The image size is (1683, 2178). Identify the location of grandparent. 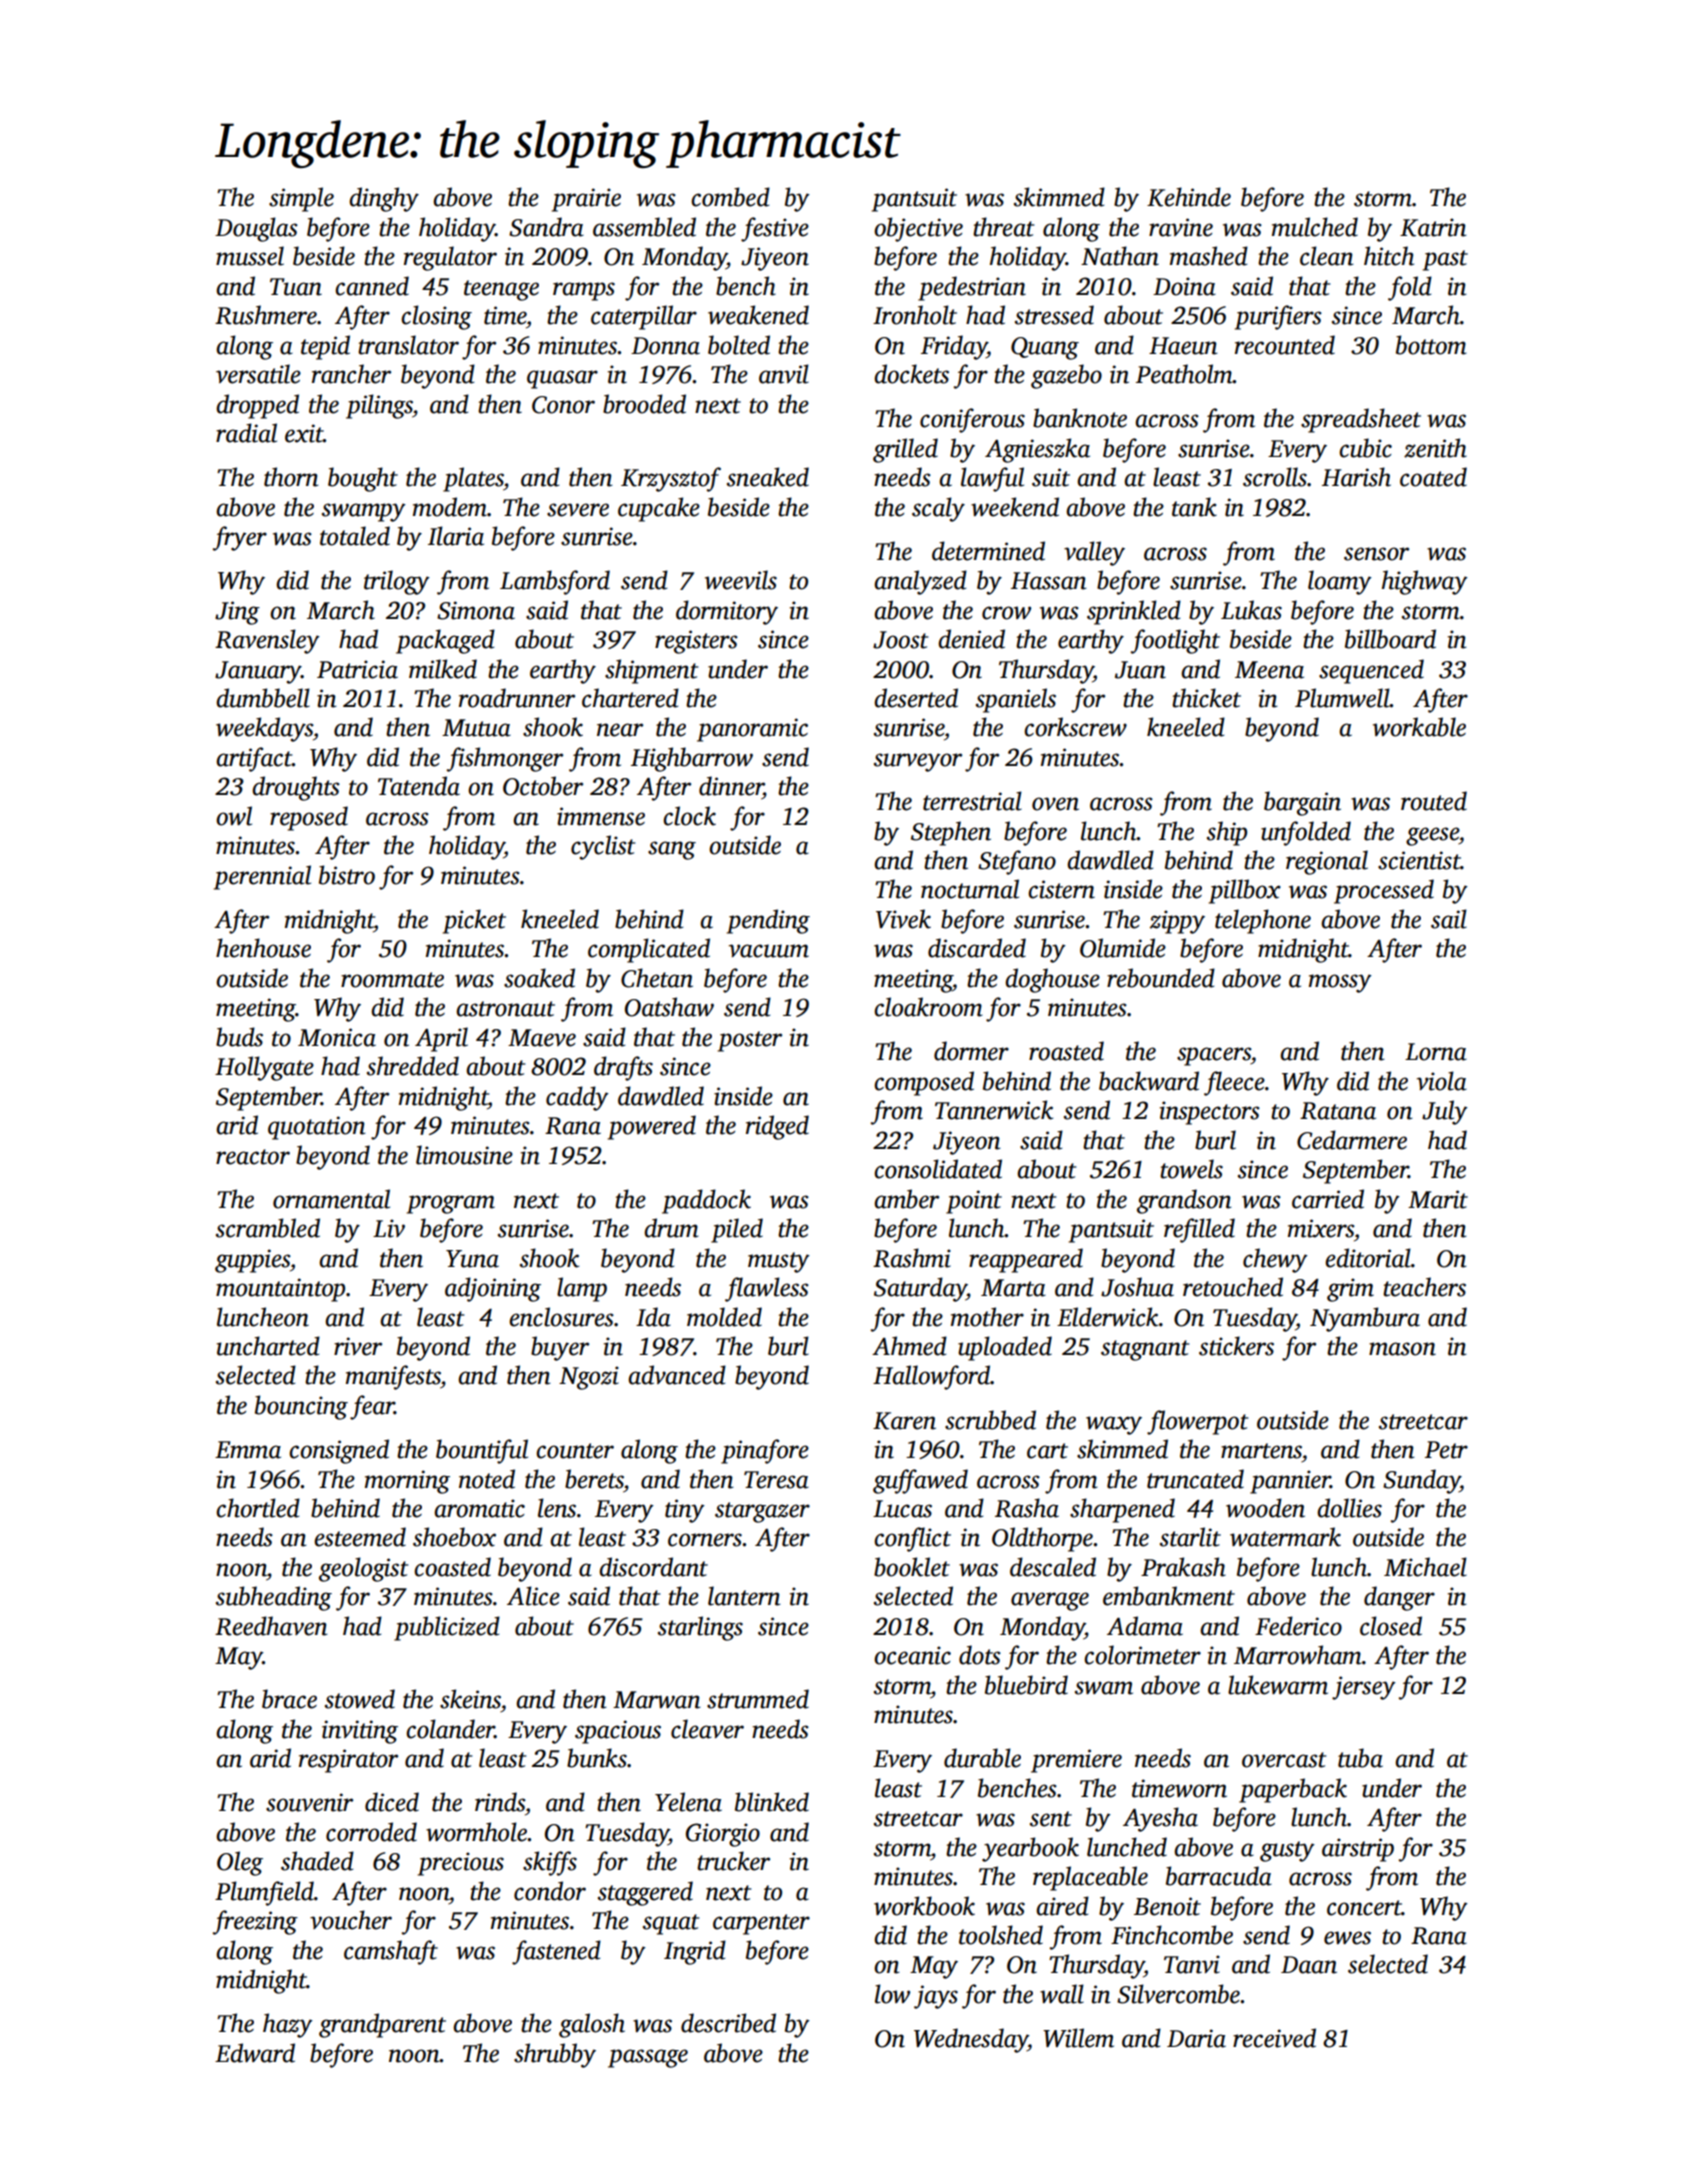
(382, 2025).
